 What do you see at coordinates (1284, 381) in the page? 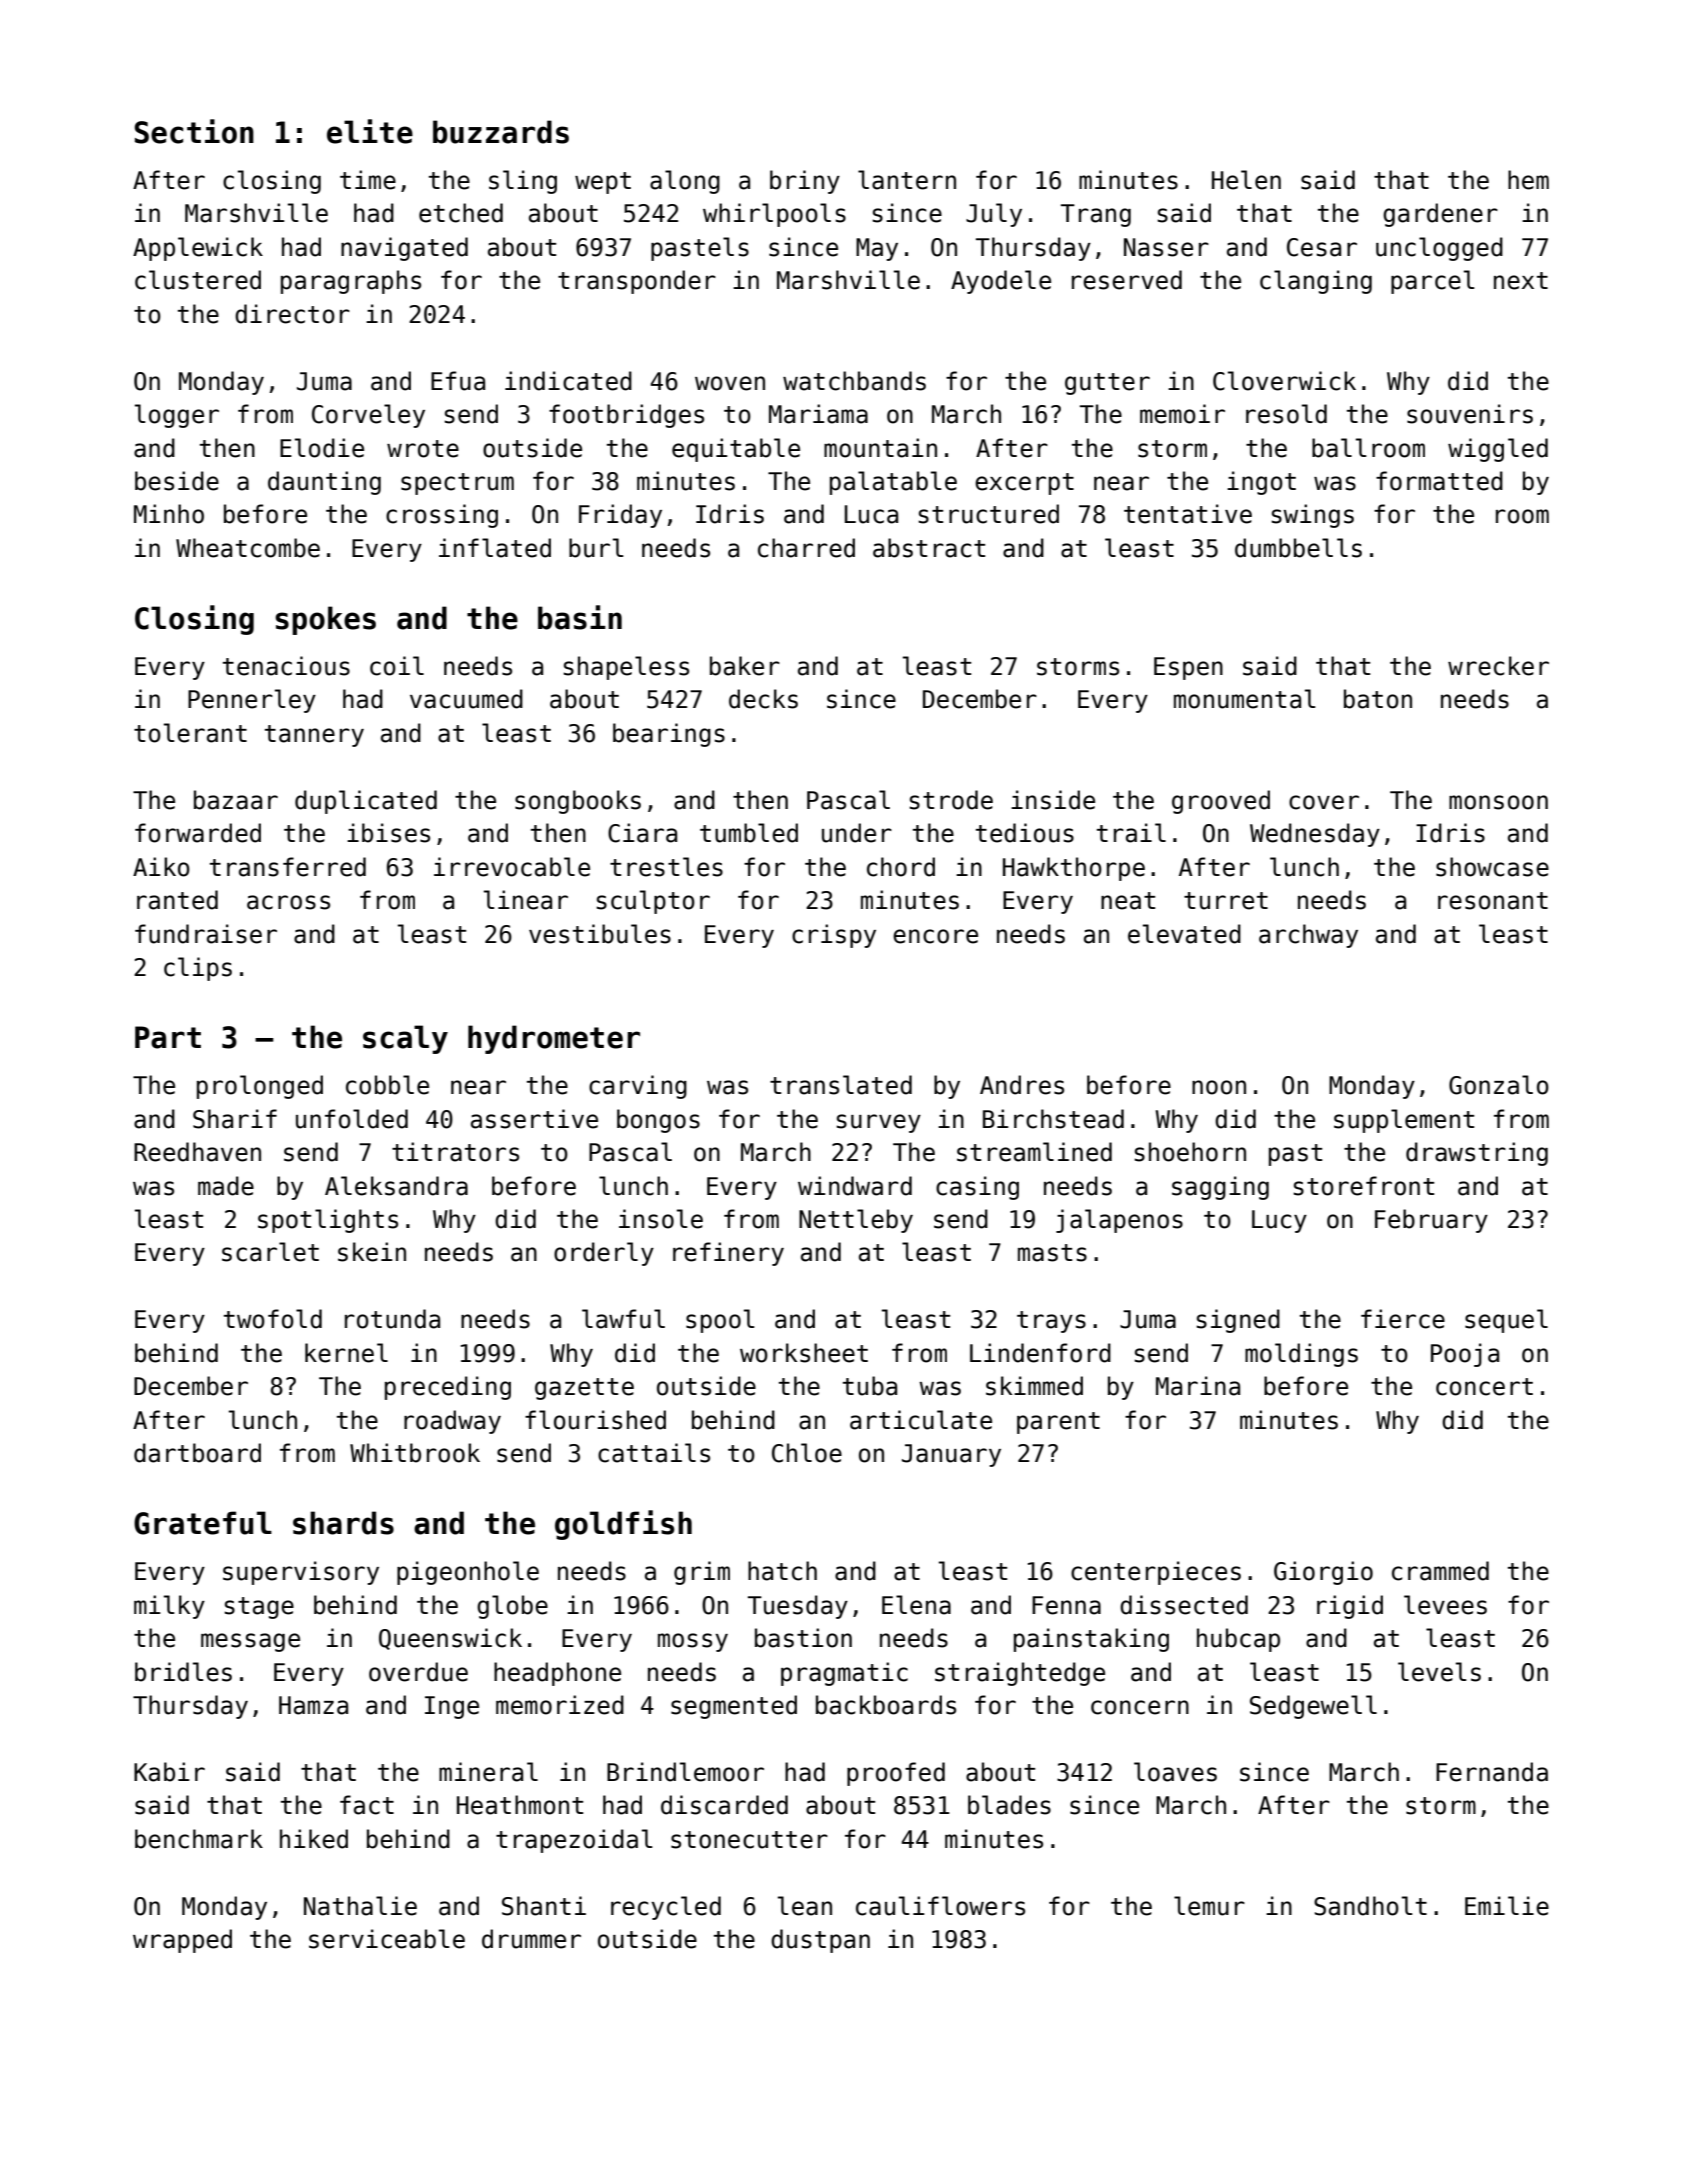
I see `Cloverwick` at bounding box center [1284, 381].
